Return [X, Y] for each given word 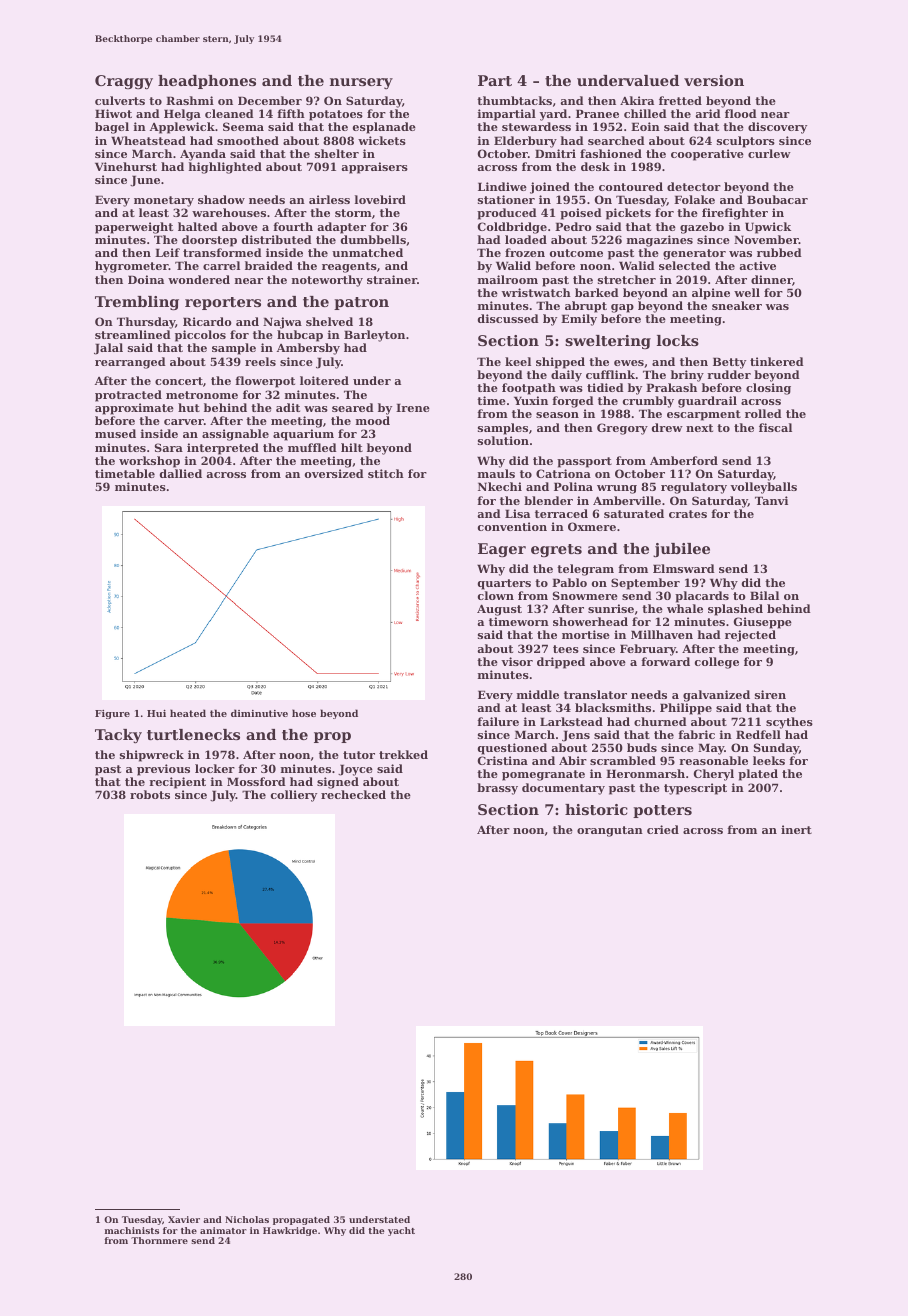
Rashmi [190, 100]
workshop [149, 462]
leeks [769, 760]
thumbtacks [514, 100]
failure [498, 721]
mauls [496, 473]
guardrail [707, 402]
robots [150, 794]
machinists [132, 1230]
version [714, 80]
